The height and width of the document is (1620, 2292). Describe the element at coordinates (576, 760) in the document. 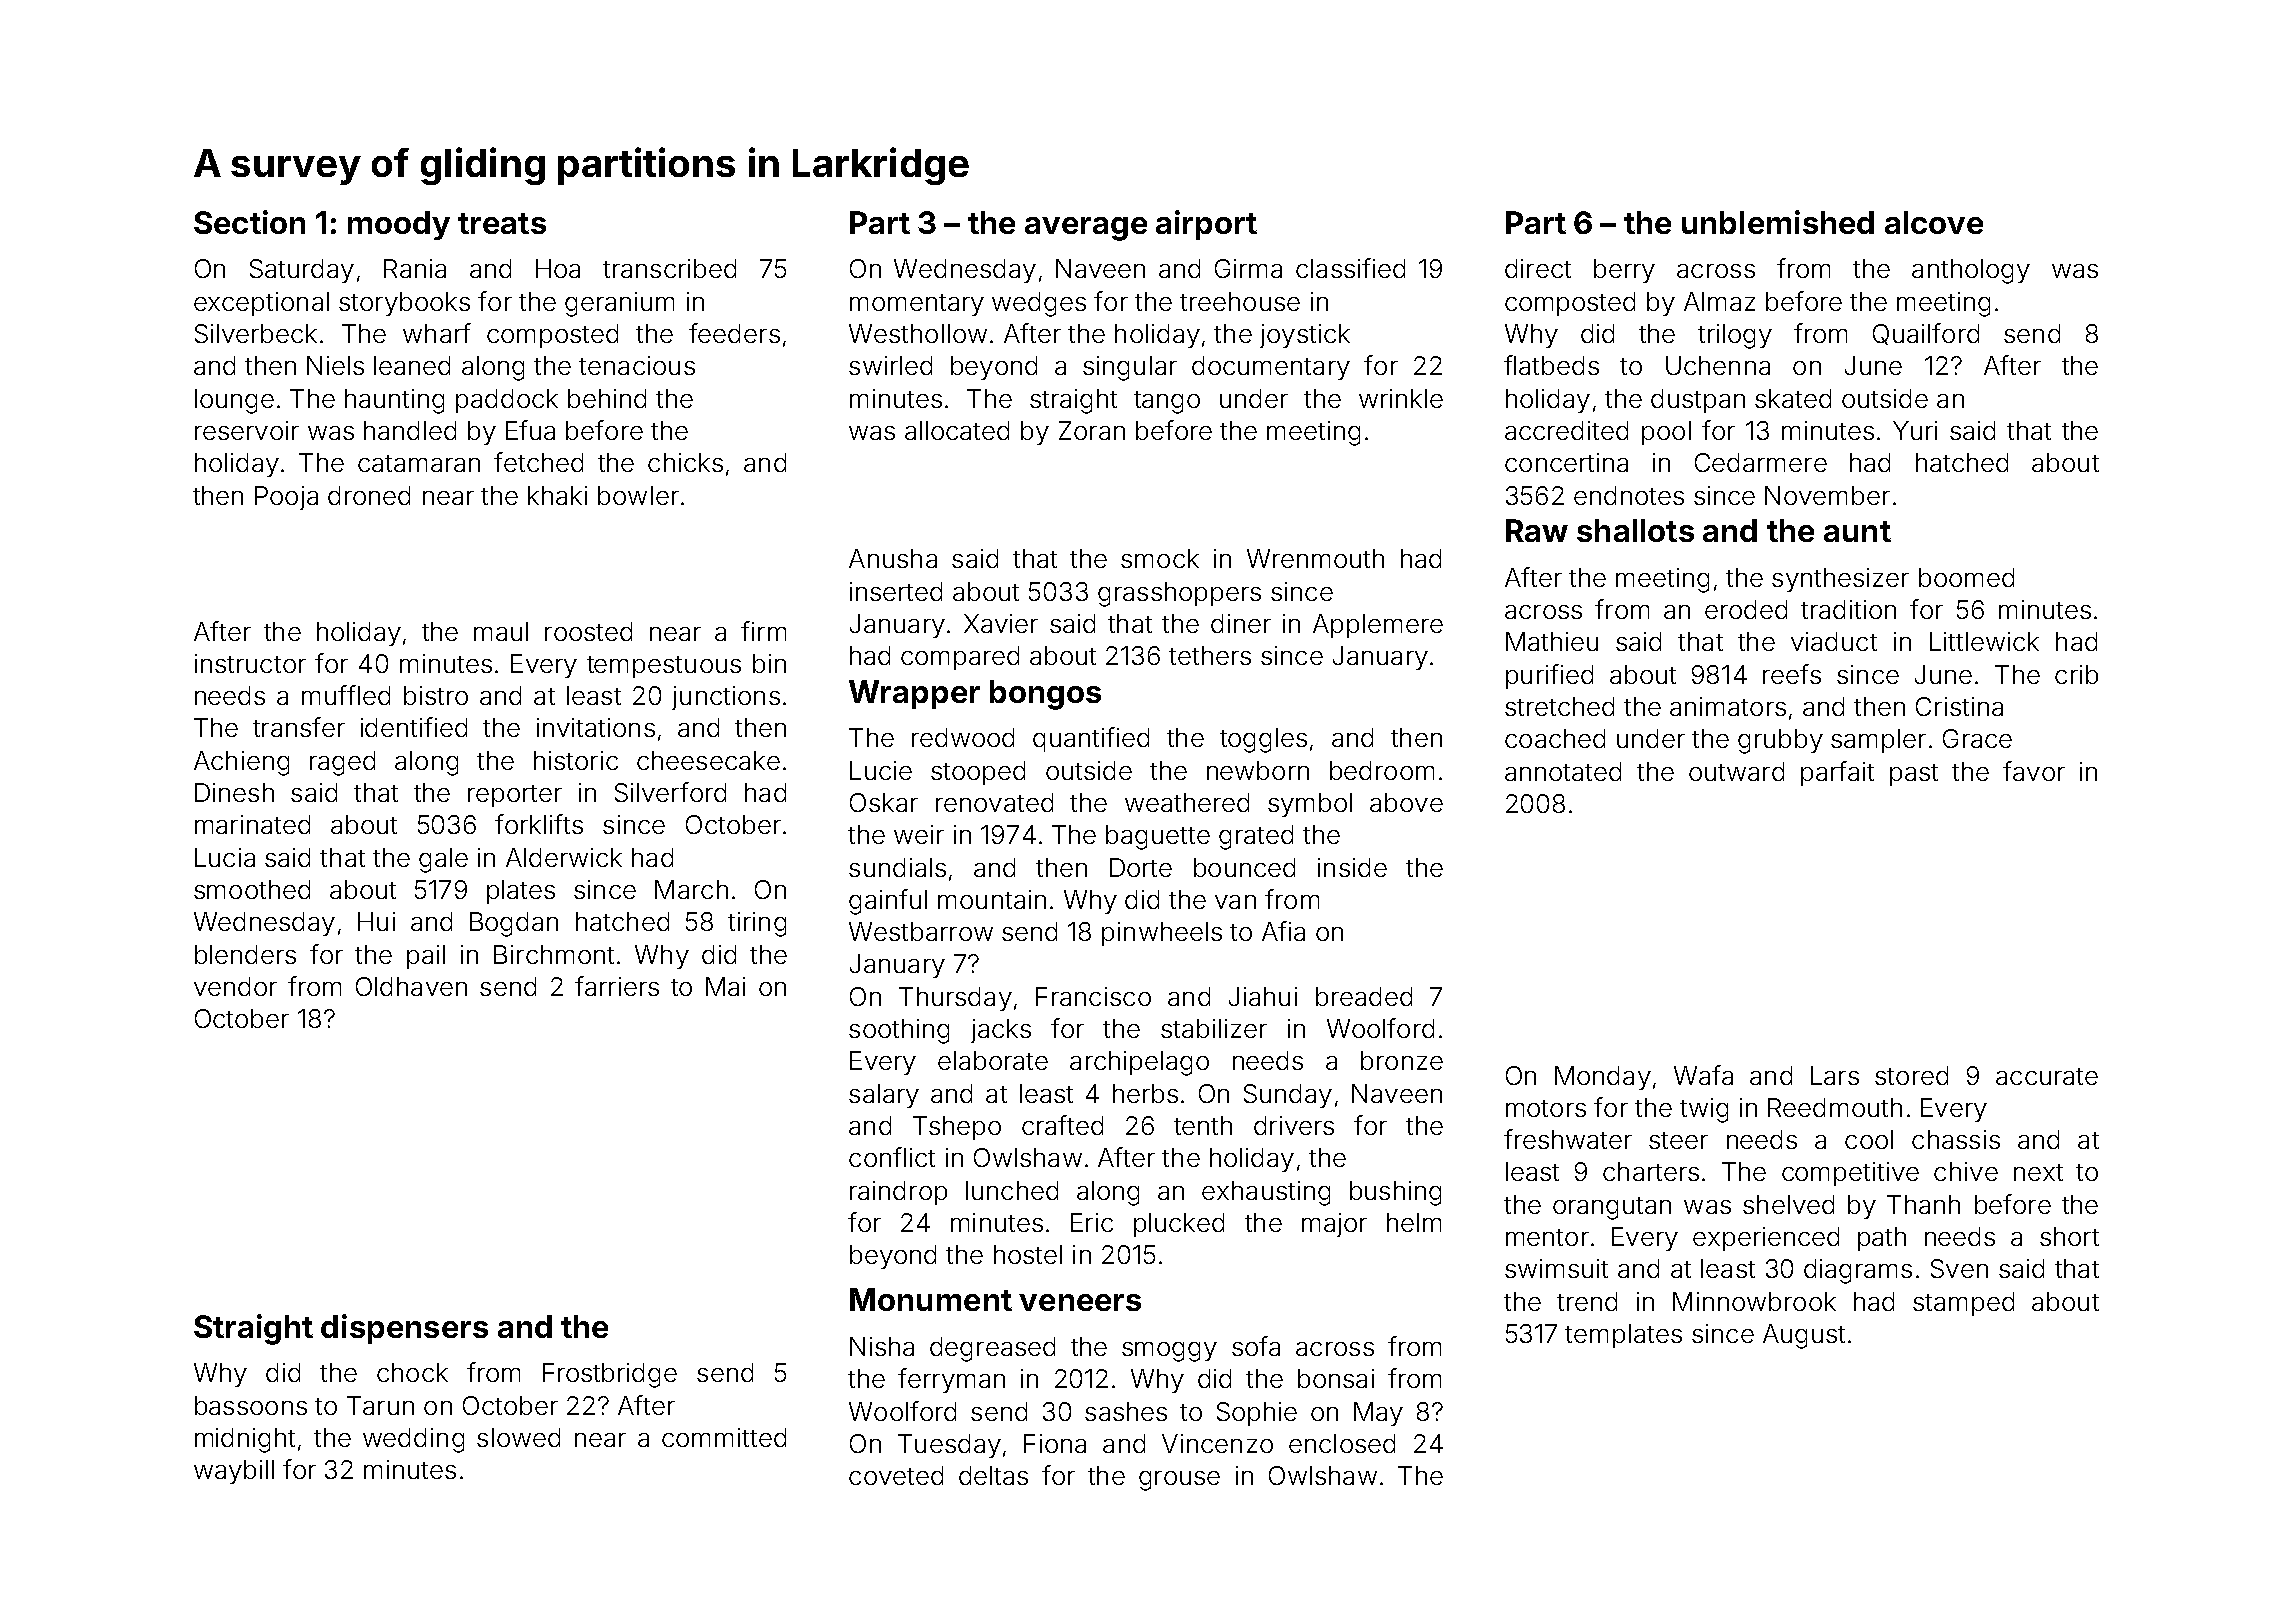

I see `historic` at that location.
